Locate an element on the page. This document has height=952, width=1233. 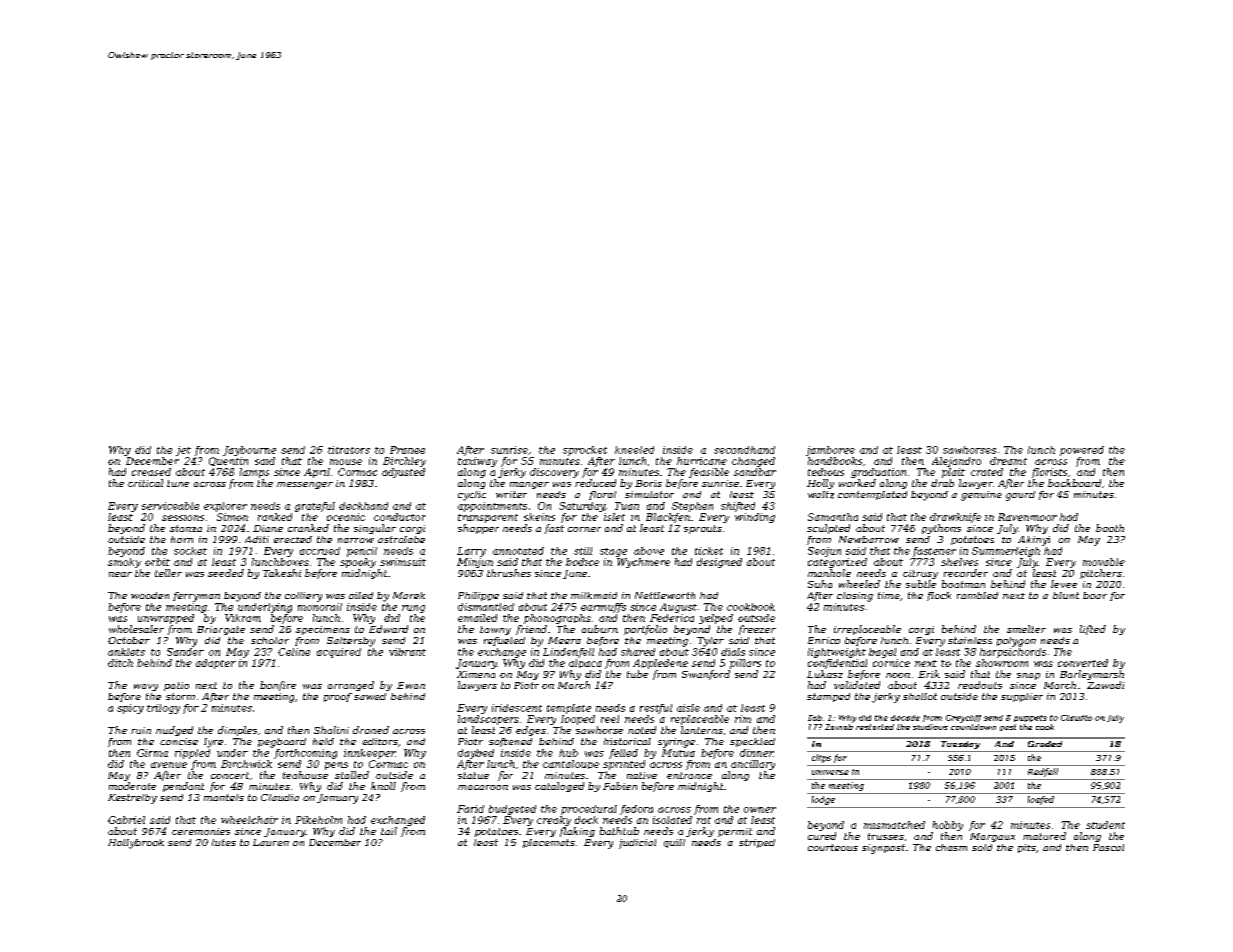
Lauren is located at coordinates (271, 842).
